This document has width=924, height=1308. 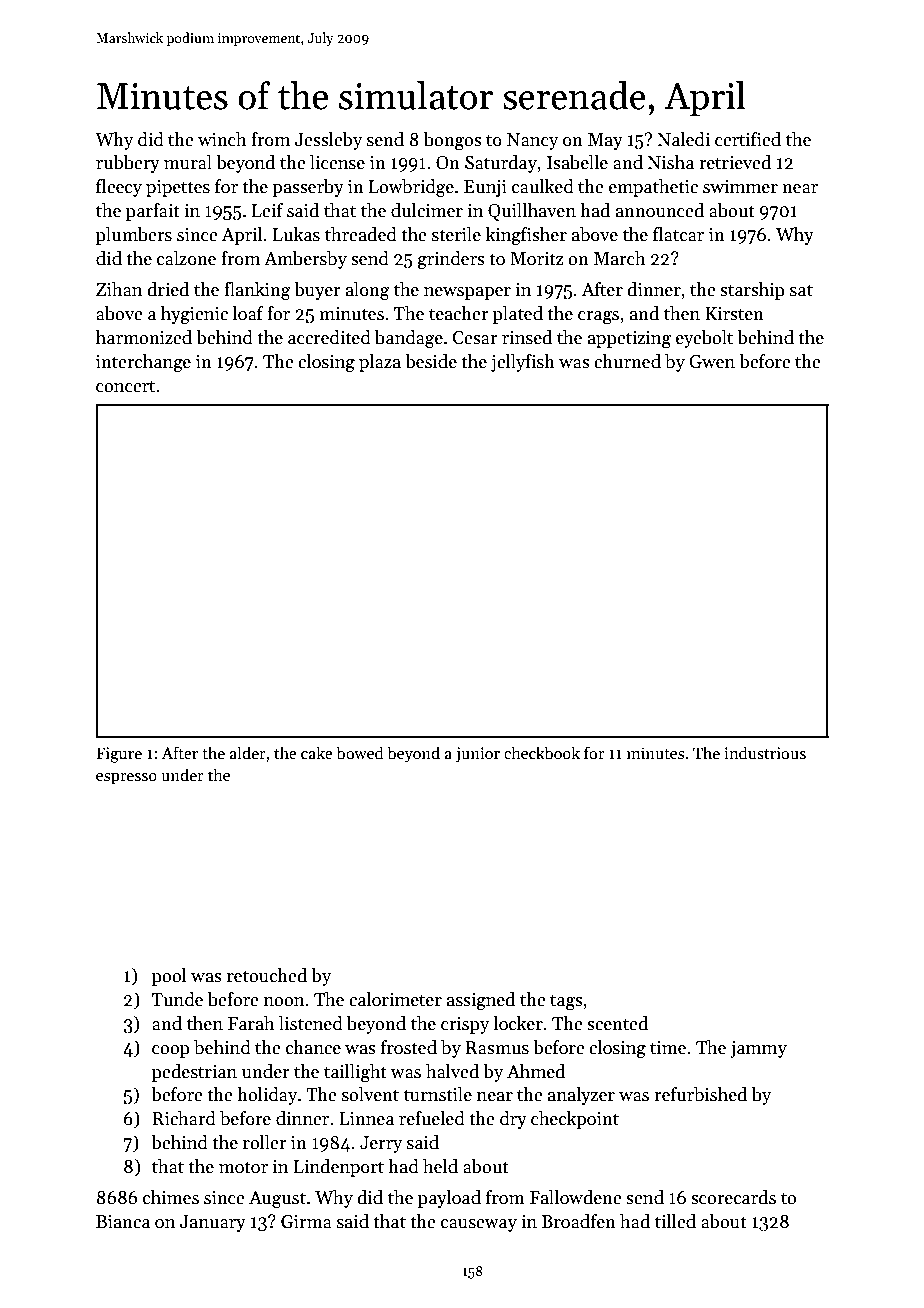 What do you see at coordinates (712, 362) in the document?
I see `Gwen` at bounding box center [712, 362].
